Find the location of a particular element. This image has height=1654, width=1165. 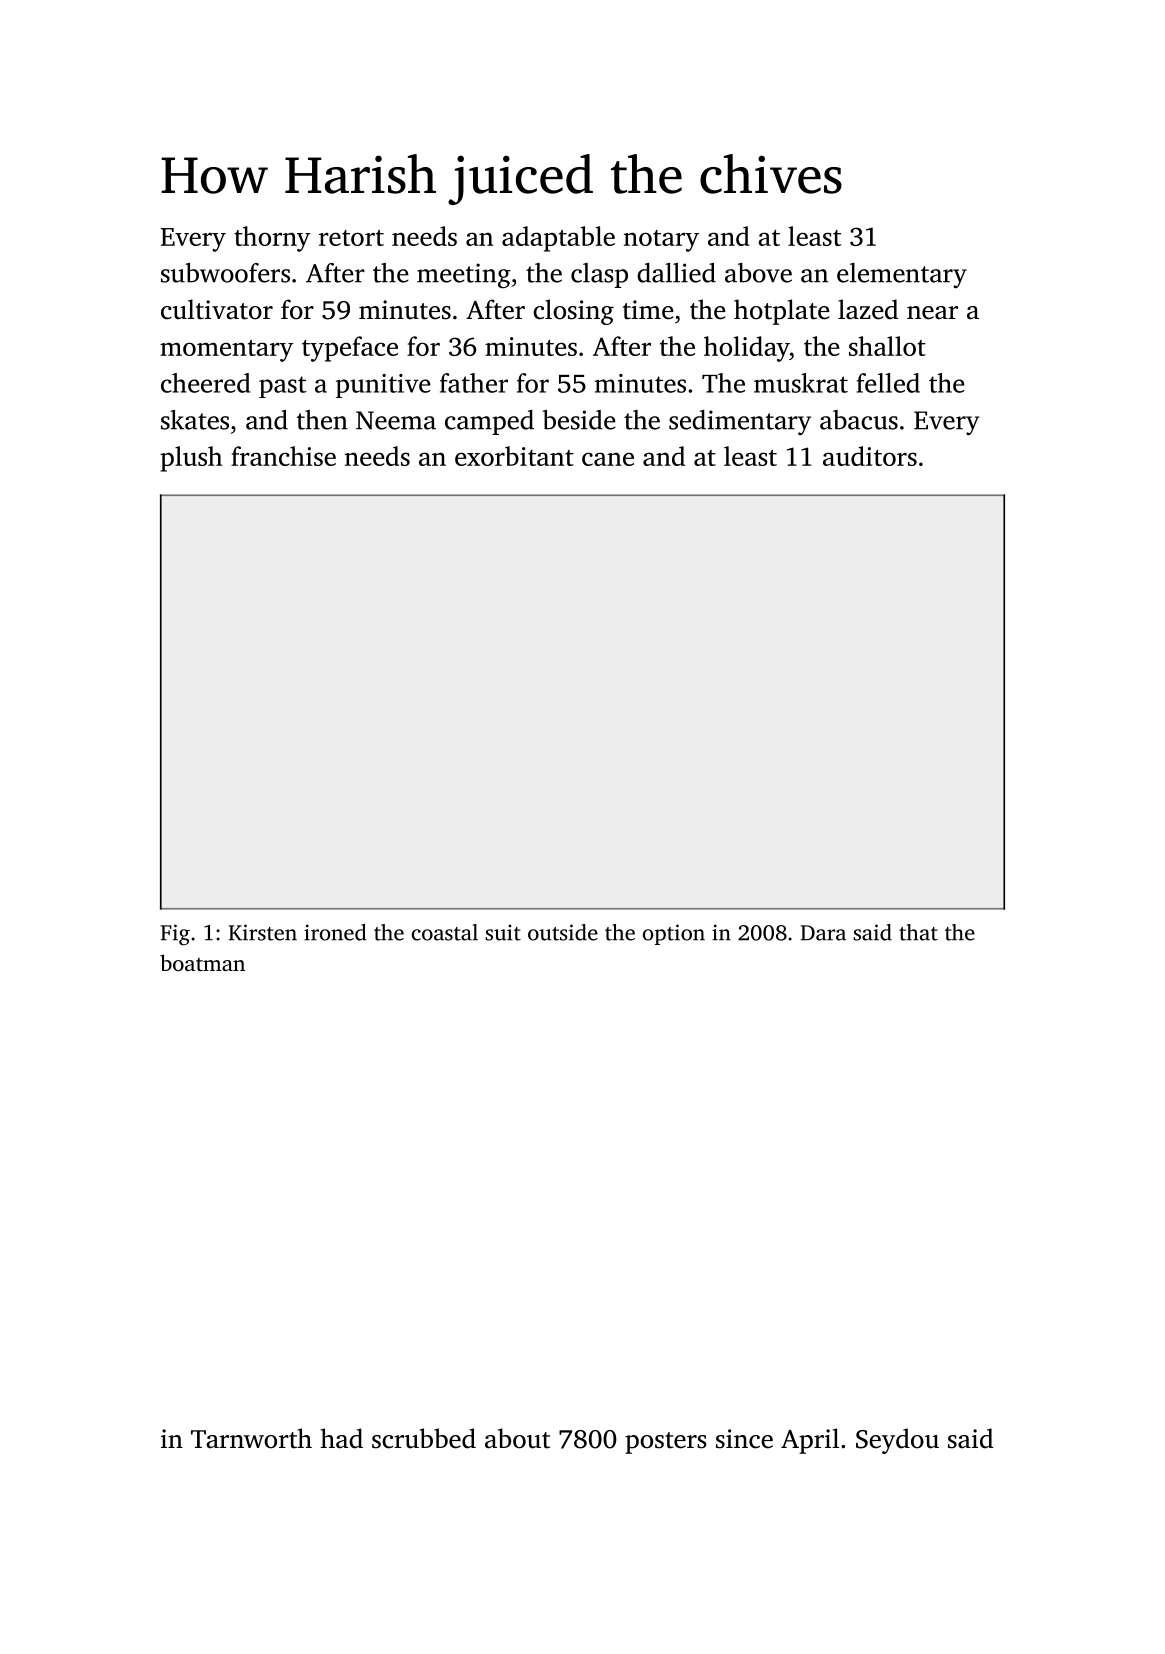

franchise is located at coordinates (283, 456).
